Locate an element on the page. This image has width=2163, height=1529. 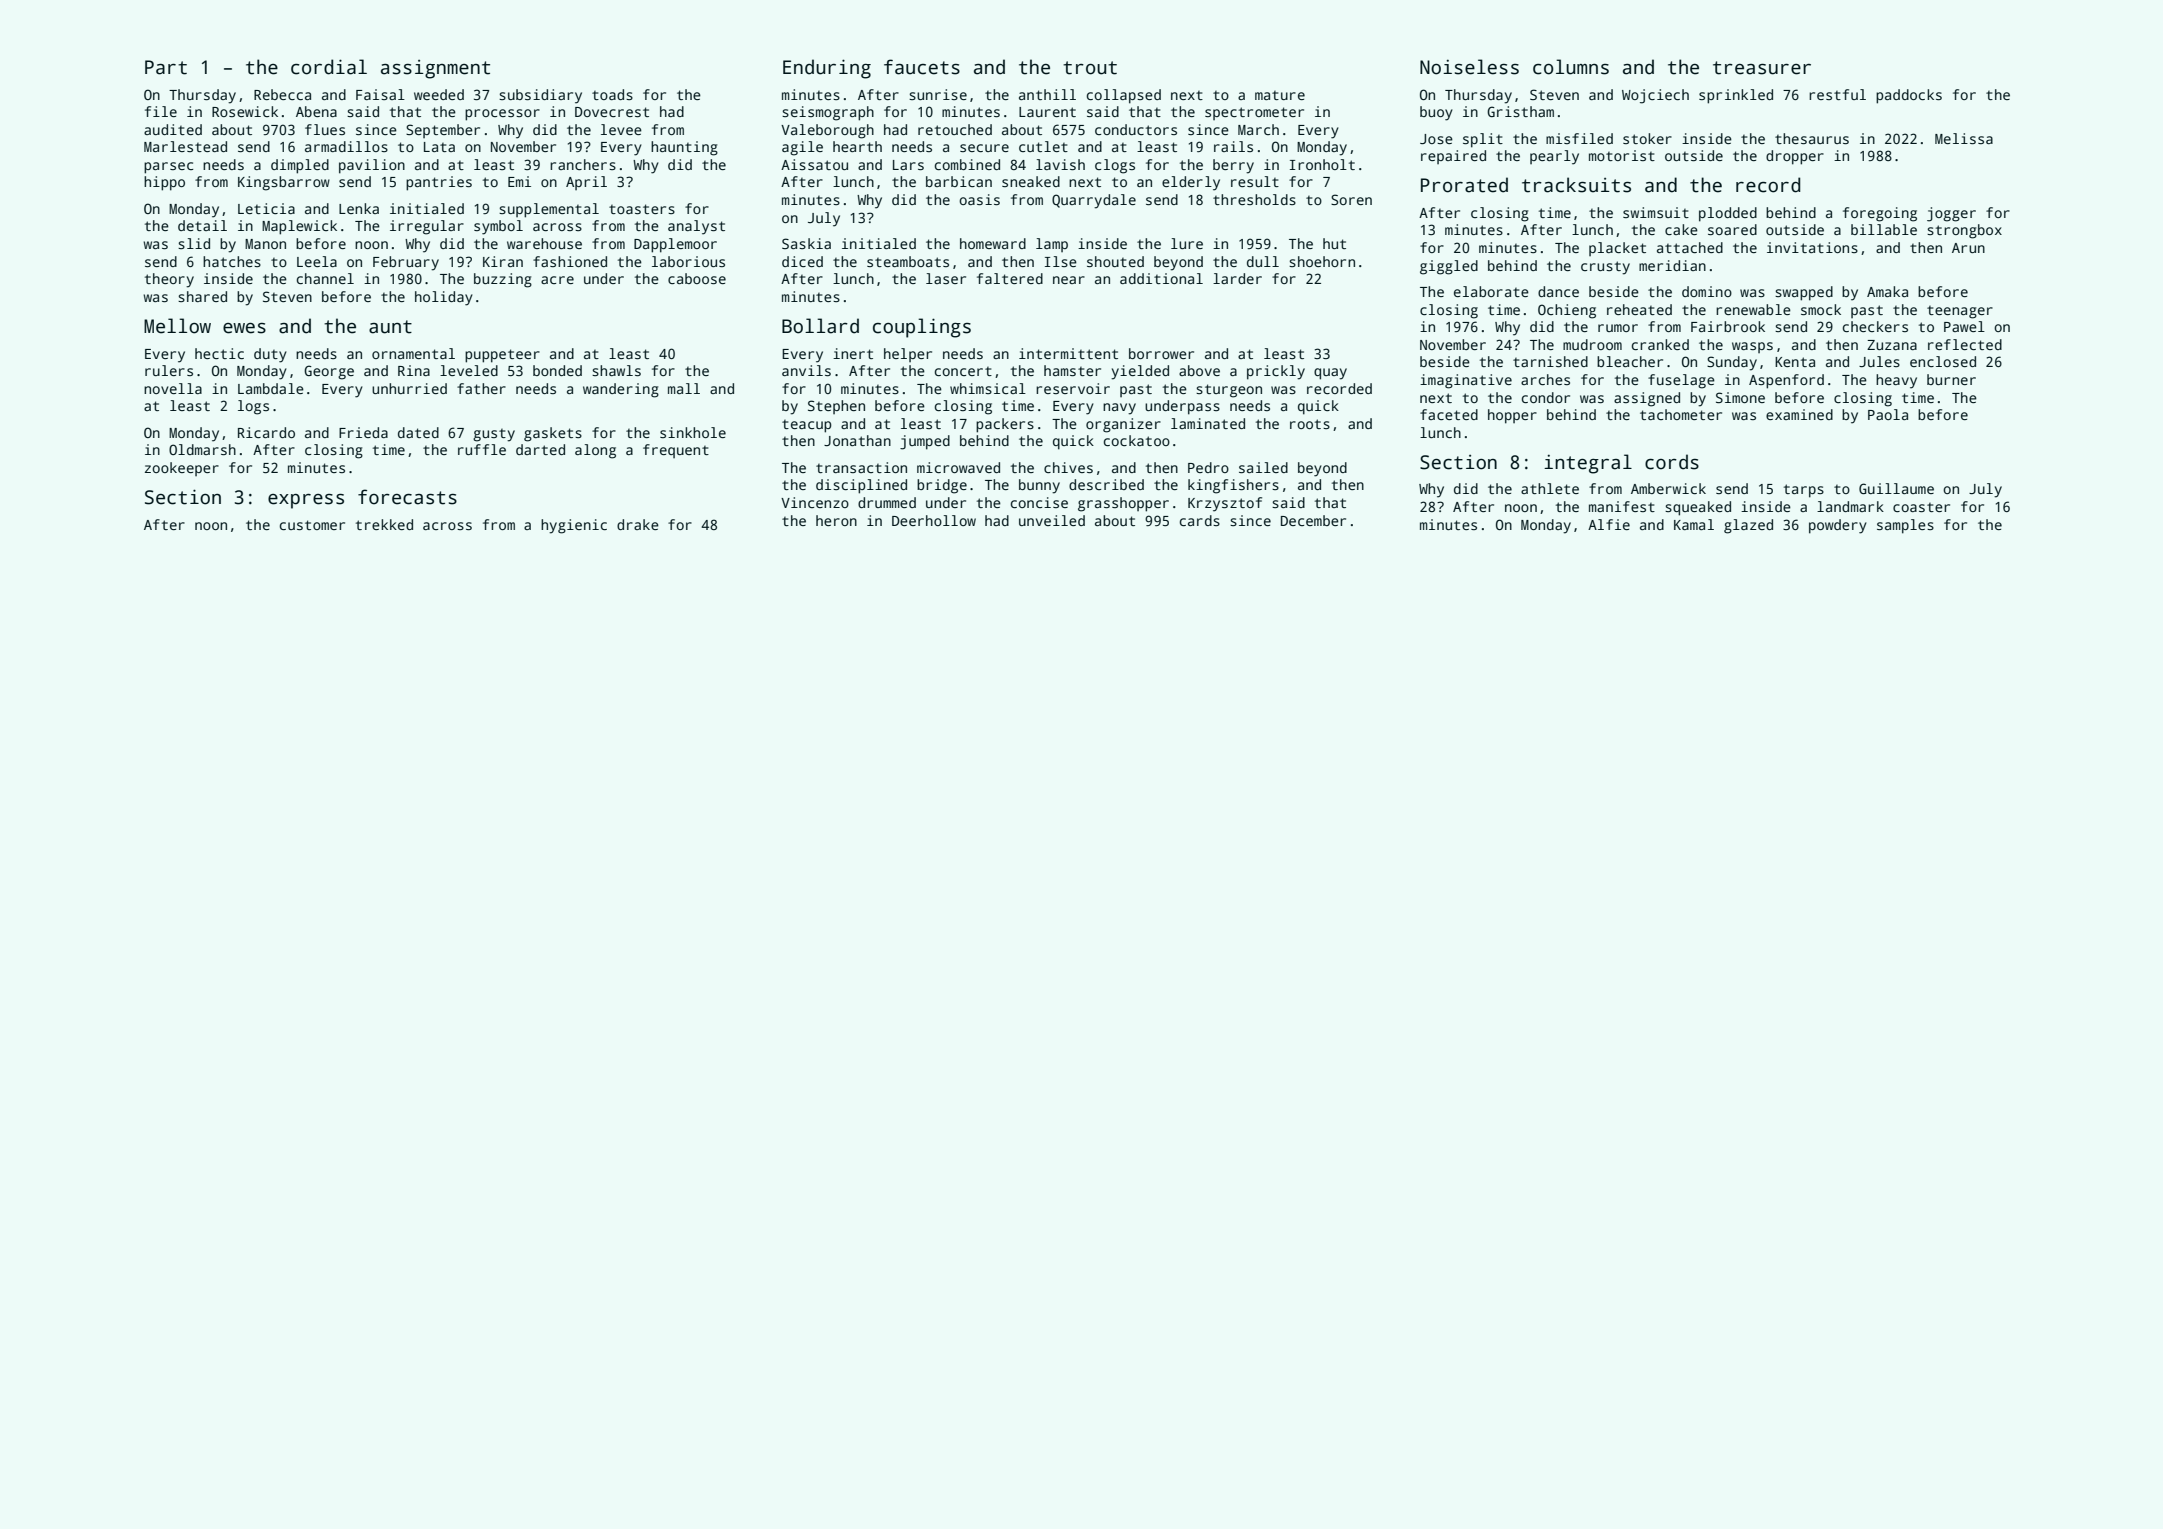
Noiseless is located at coordinates (1469, 67).
